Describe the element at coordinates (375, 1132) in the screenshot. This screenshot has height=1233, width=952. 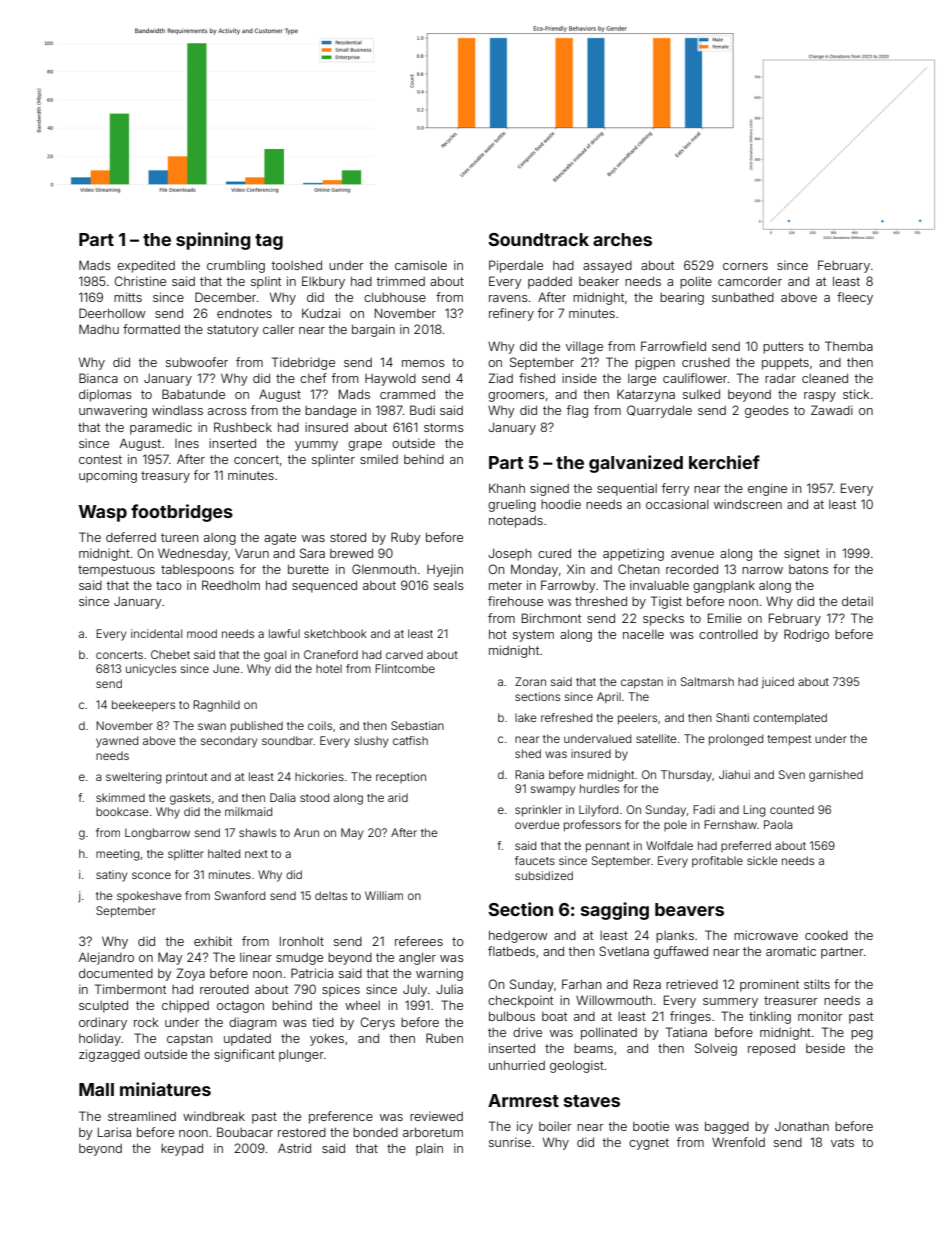
I see `bonded` at that location.
